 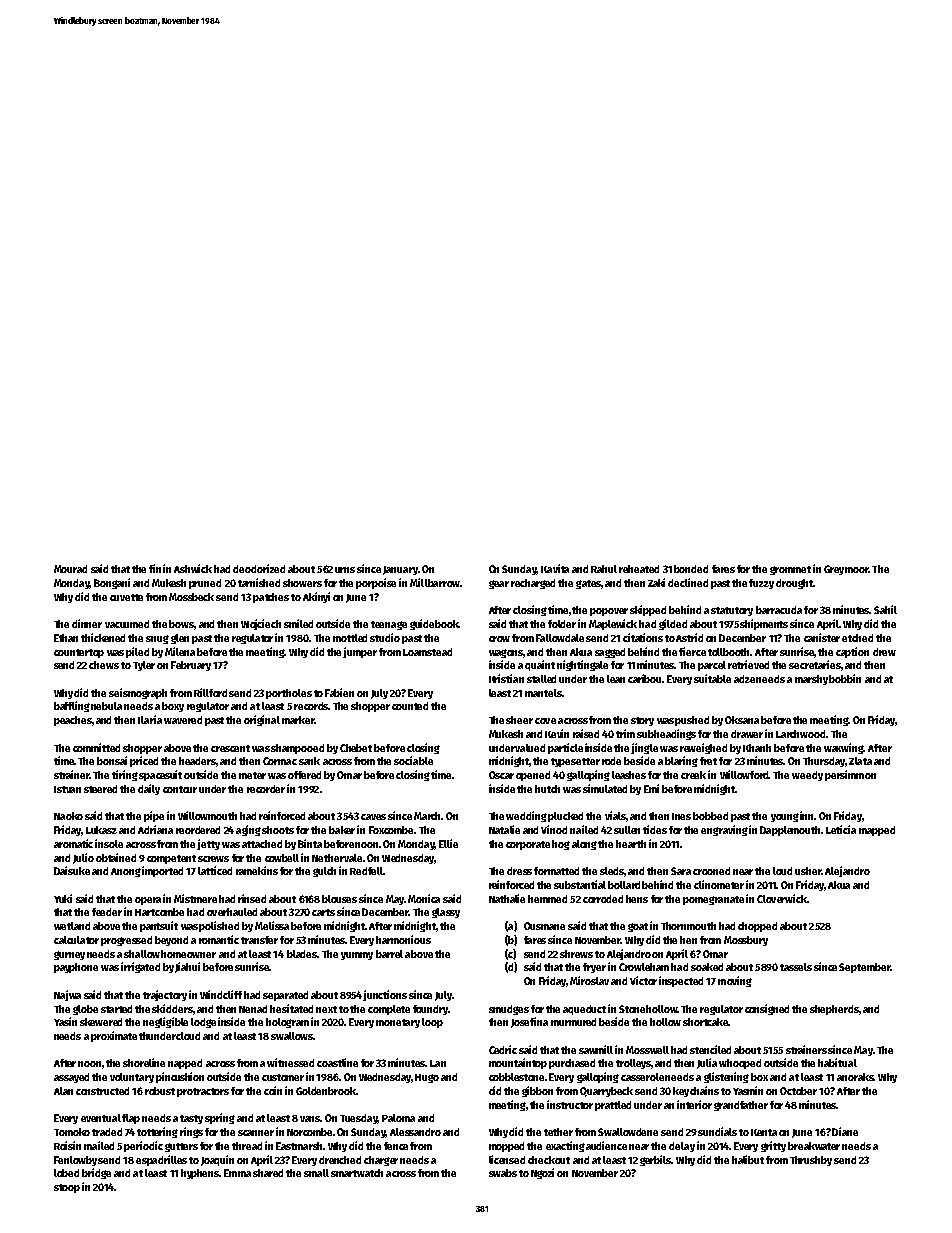 I want to click on smudges, so click(x=509, y=1010).
